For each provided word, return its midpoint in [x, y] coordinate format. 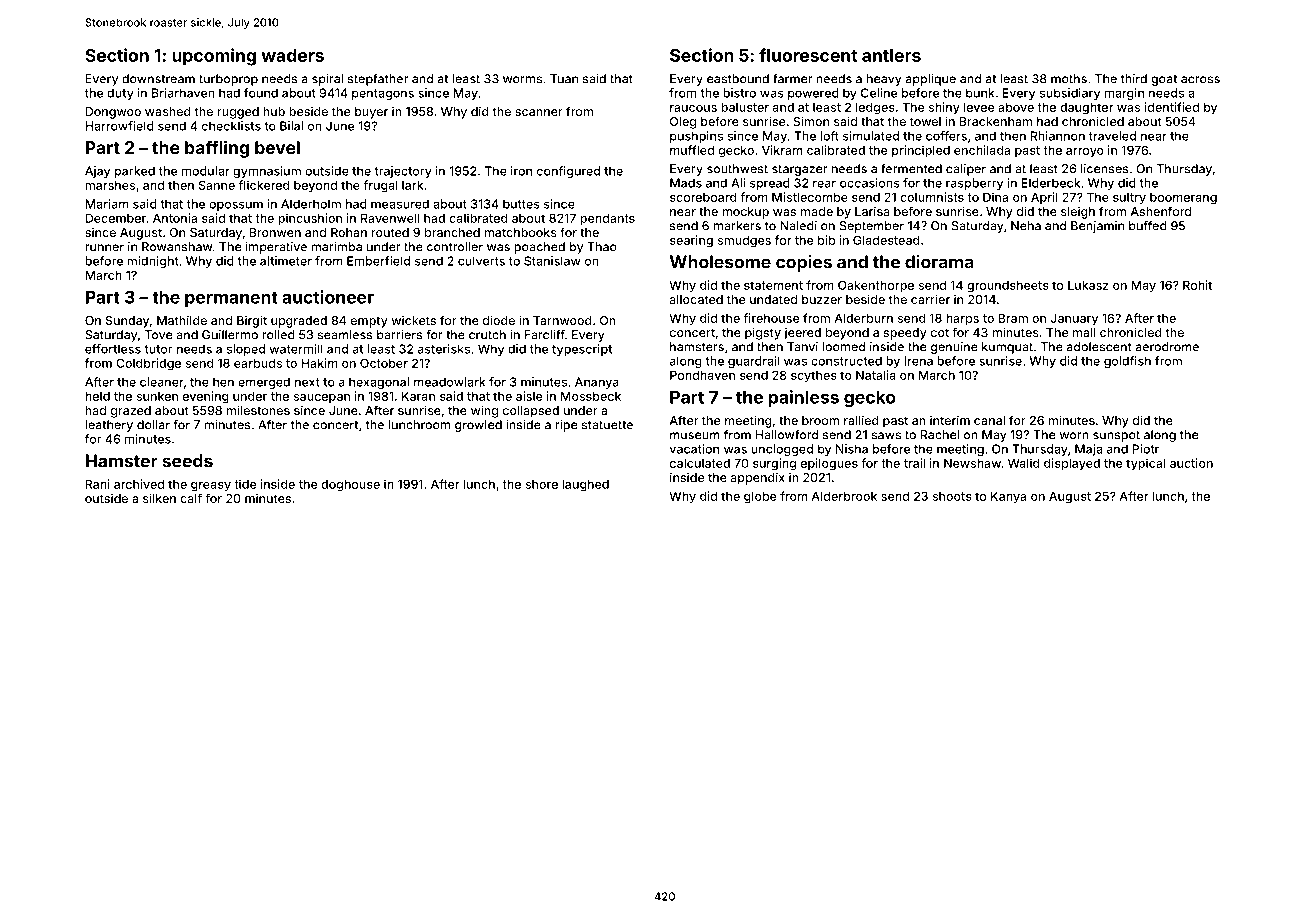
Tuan [564, 79]
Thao [602, 247]
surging [774, 464]
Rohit [1197, 285]
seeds [187, 461]
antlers [891, 55]
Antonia [175, 218]
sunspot [1116, 436]
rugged [238, 113]
